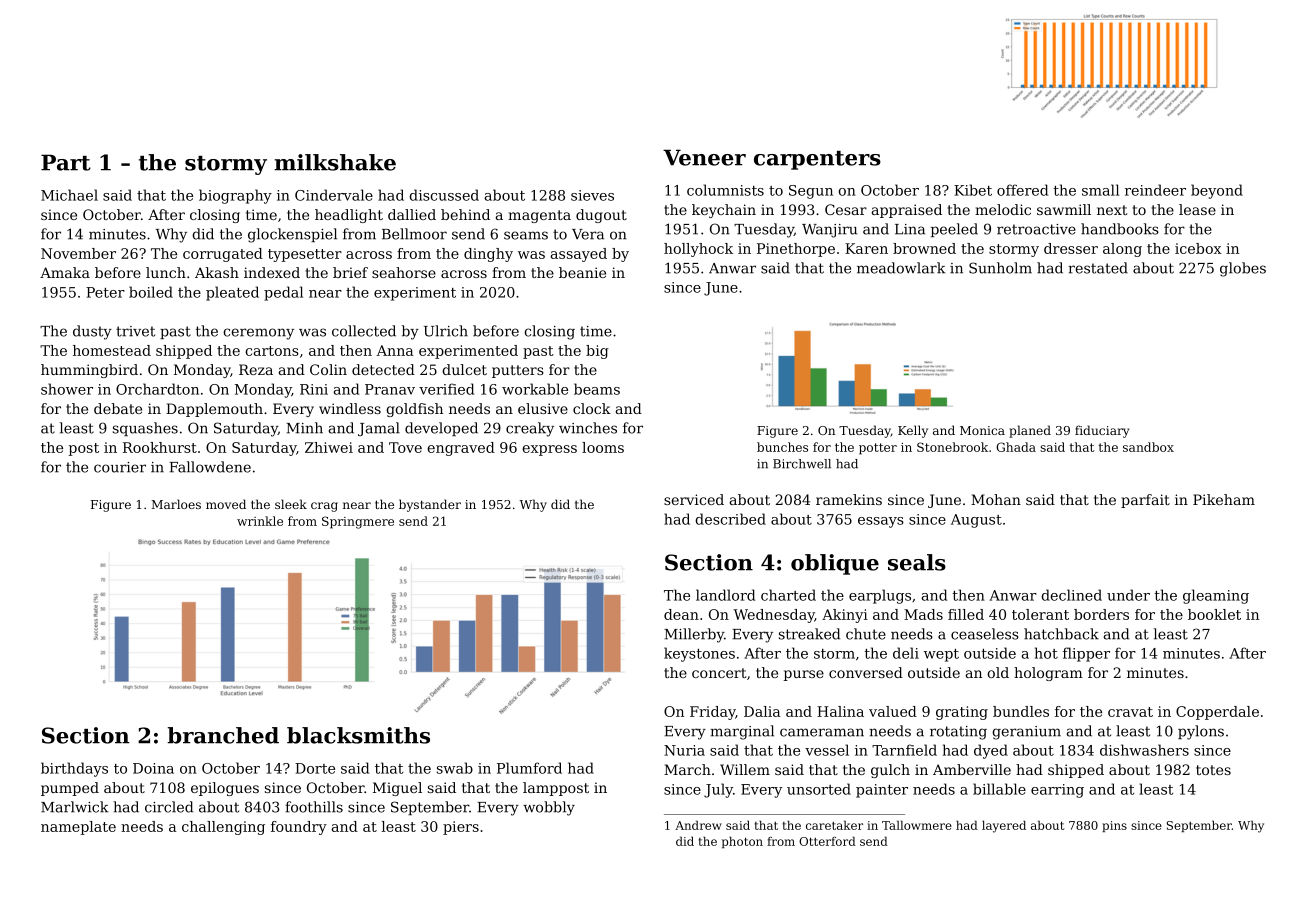  Describe the element at coordinates (223, 828) in the screenshot. I see `challenging` at that location.
